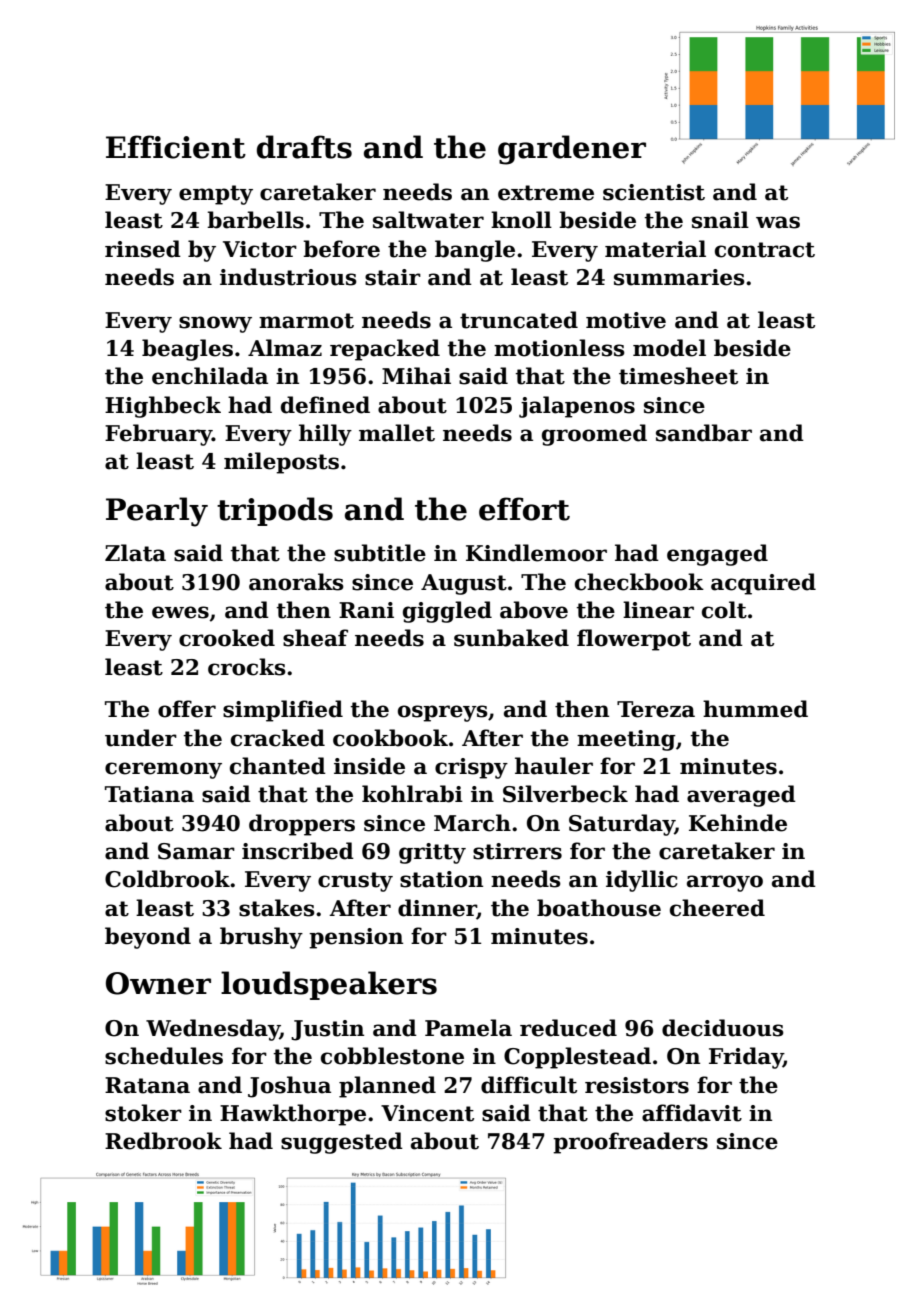  What do you see at coordinates (369, 766) in the screenshot?
I see `inside` at bounding box center [369, 766].
